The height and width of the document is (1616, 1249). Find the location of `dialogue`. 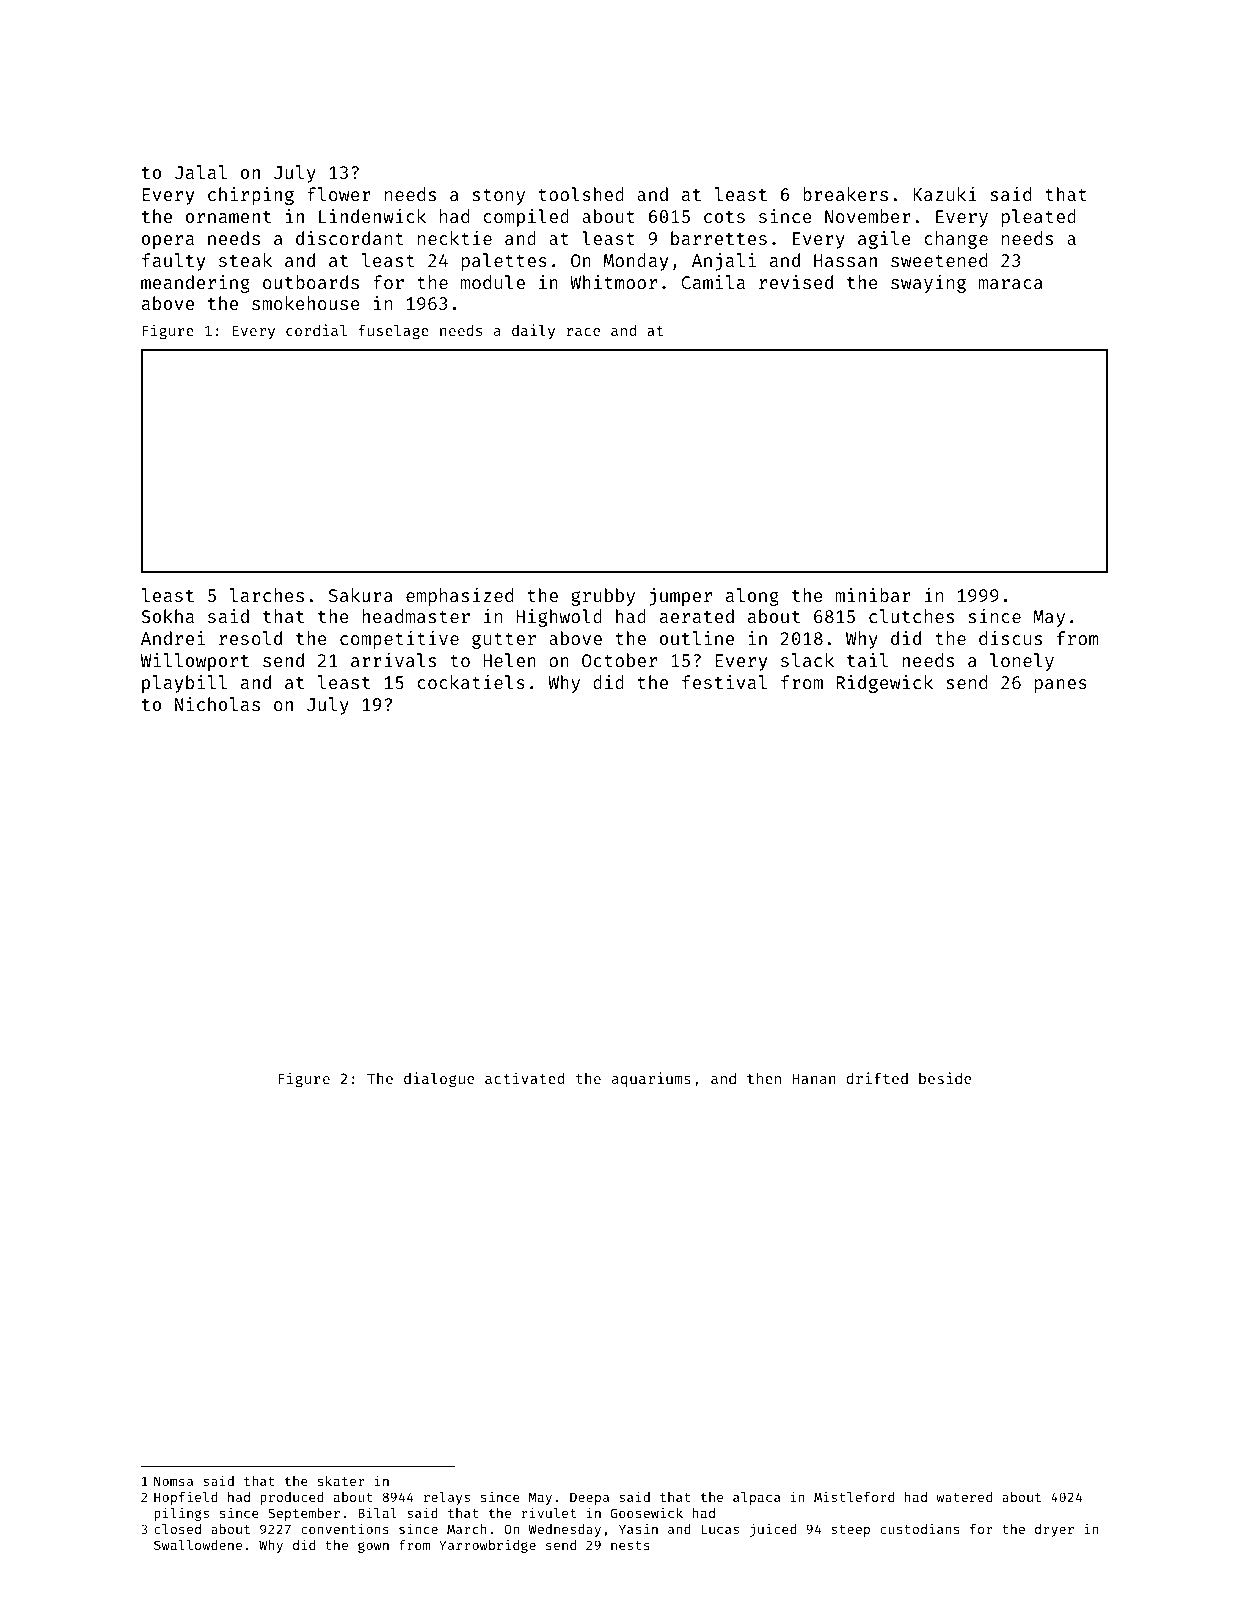

dialogue is located at coordinates (439, 1079).
